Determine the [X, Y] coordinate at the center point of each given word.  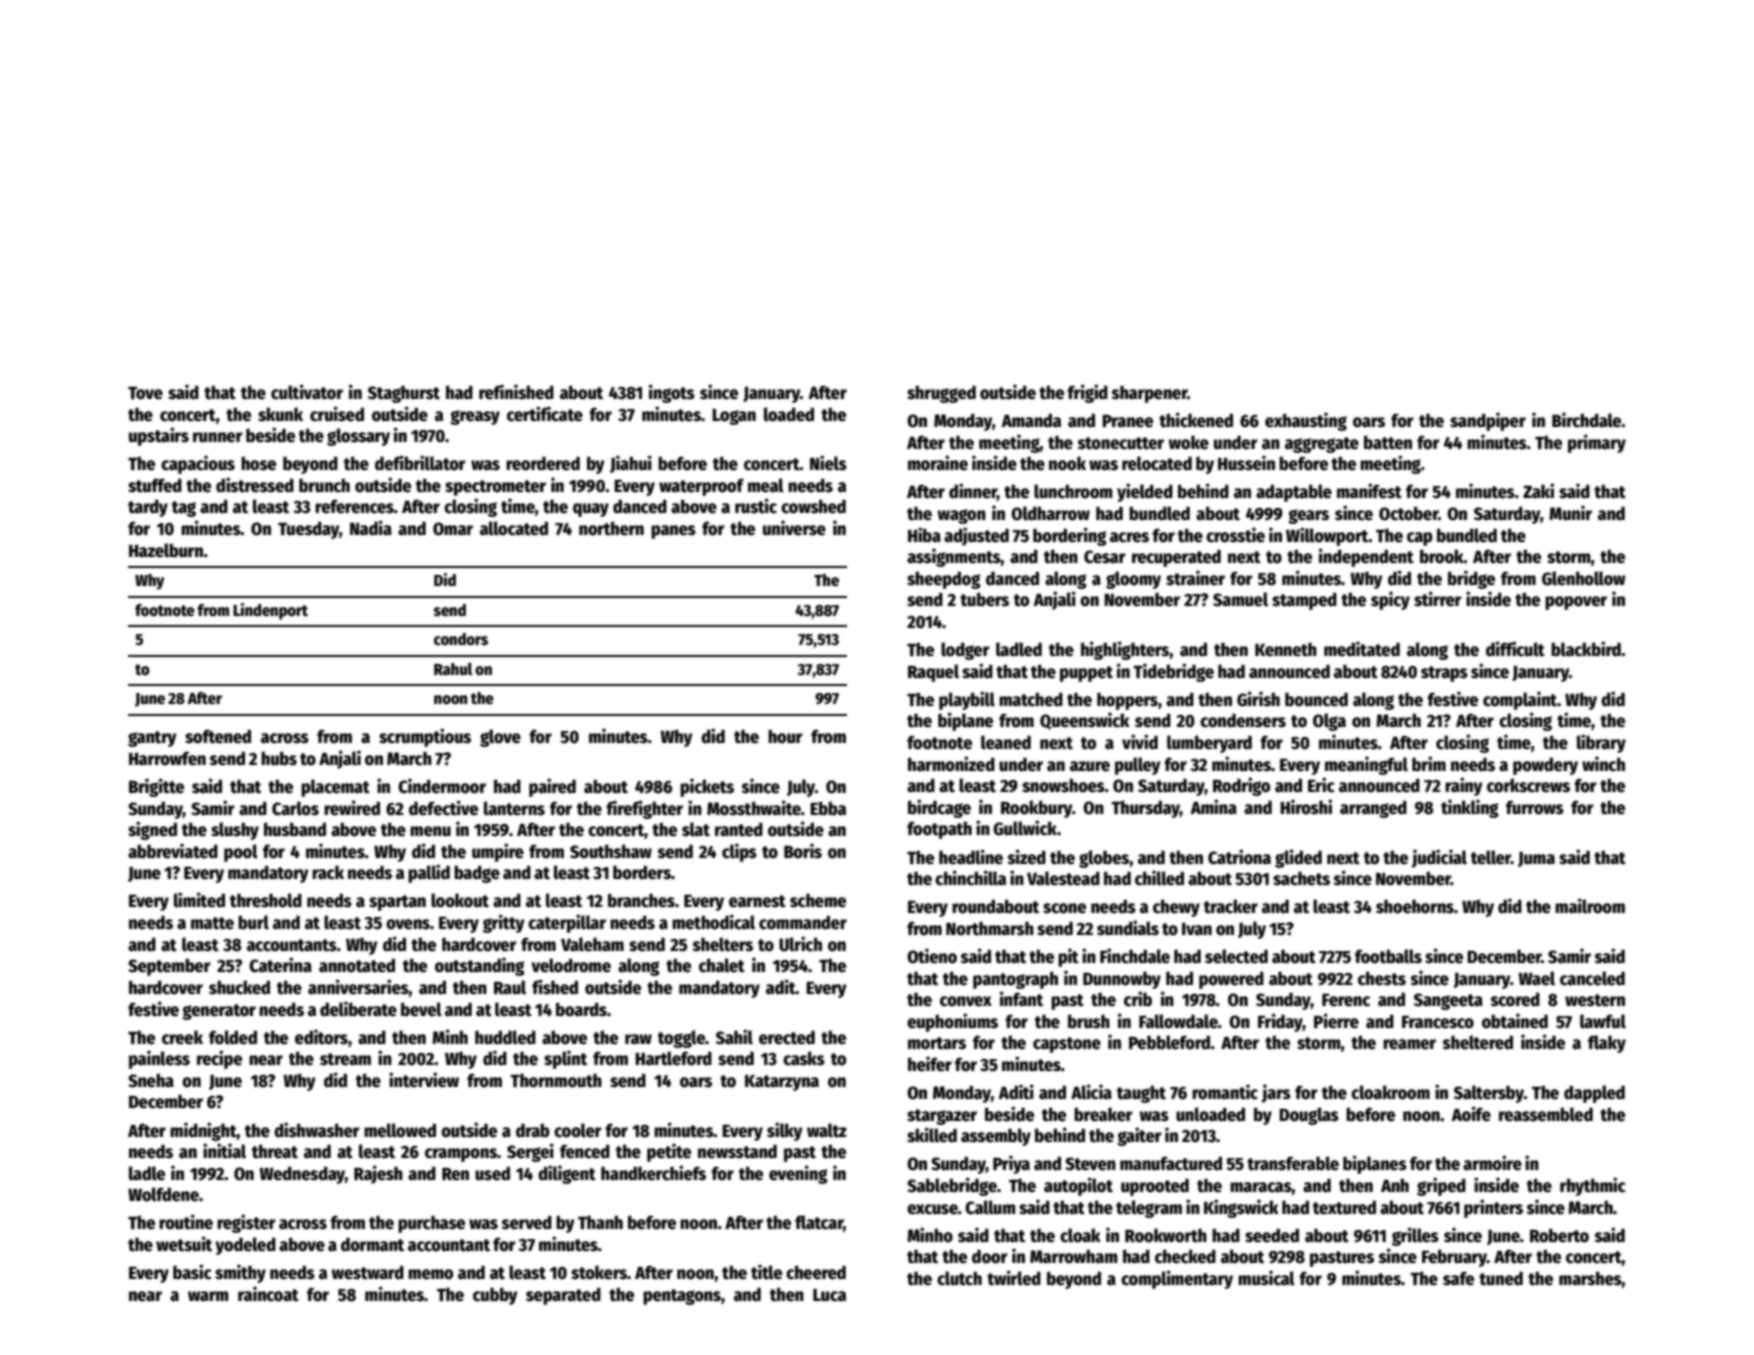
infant [1021, 999]
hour [785, 736]
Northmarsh [990, 928]
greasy [475, 417]
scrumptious [425, 737]
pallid [429, 873]
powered [1231, 980]
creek [182, 1037]
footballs [1388, 956]
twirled [1014, 1278]
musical [1266, 1278]
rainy [1464, 786]
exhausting [1306, 421]
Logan [734, 417]
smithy [240, 1273]
